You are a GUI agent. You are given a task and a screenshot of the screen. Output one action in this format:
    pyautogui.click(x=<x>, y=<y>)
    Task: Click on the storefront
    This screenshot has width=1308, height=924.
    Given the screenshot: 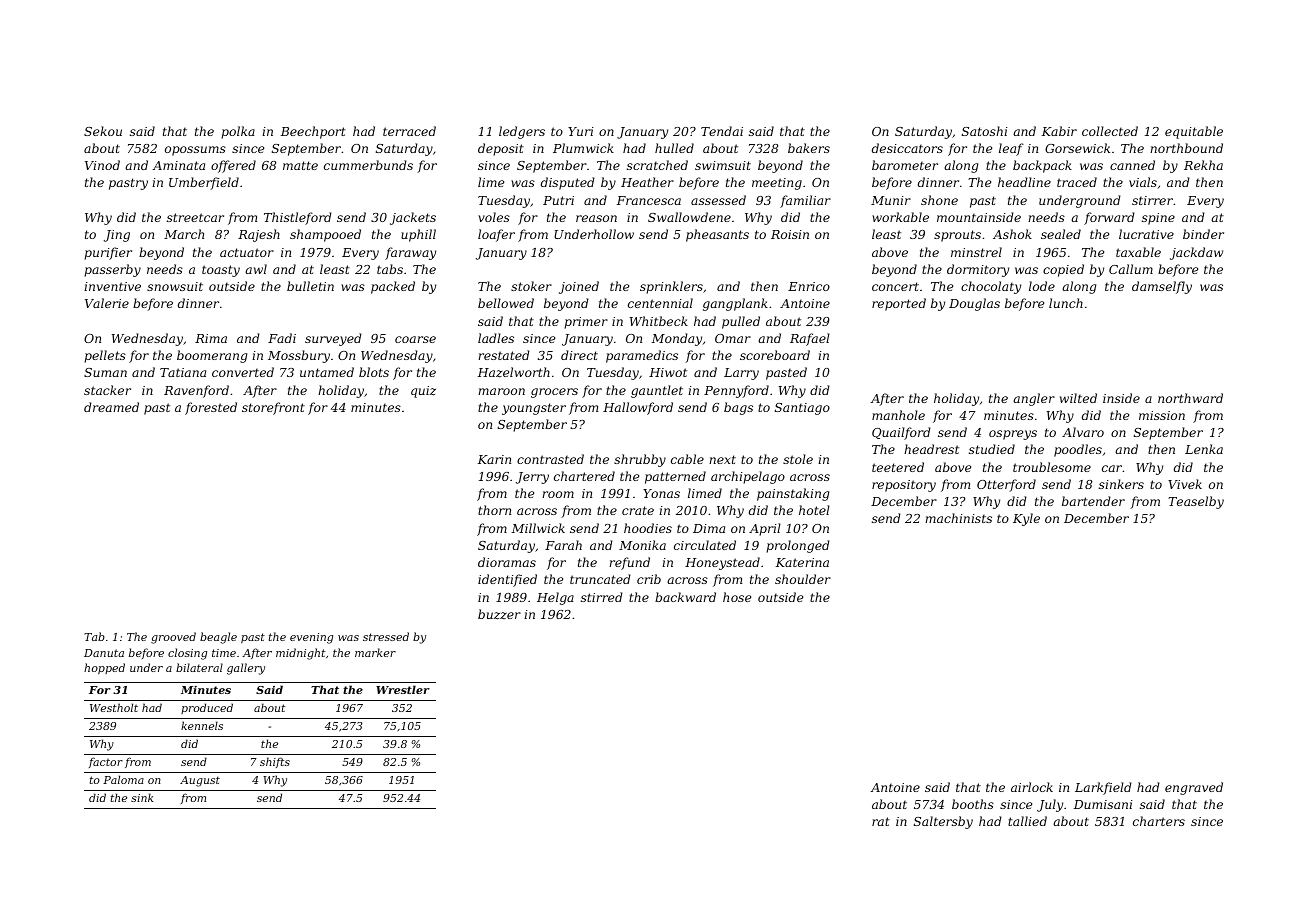 What is the action you would take?
    pyautogui.click(x=273, y=408)
